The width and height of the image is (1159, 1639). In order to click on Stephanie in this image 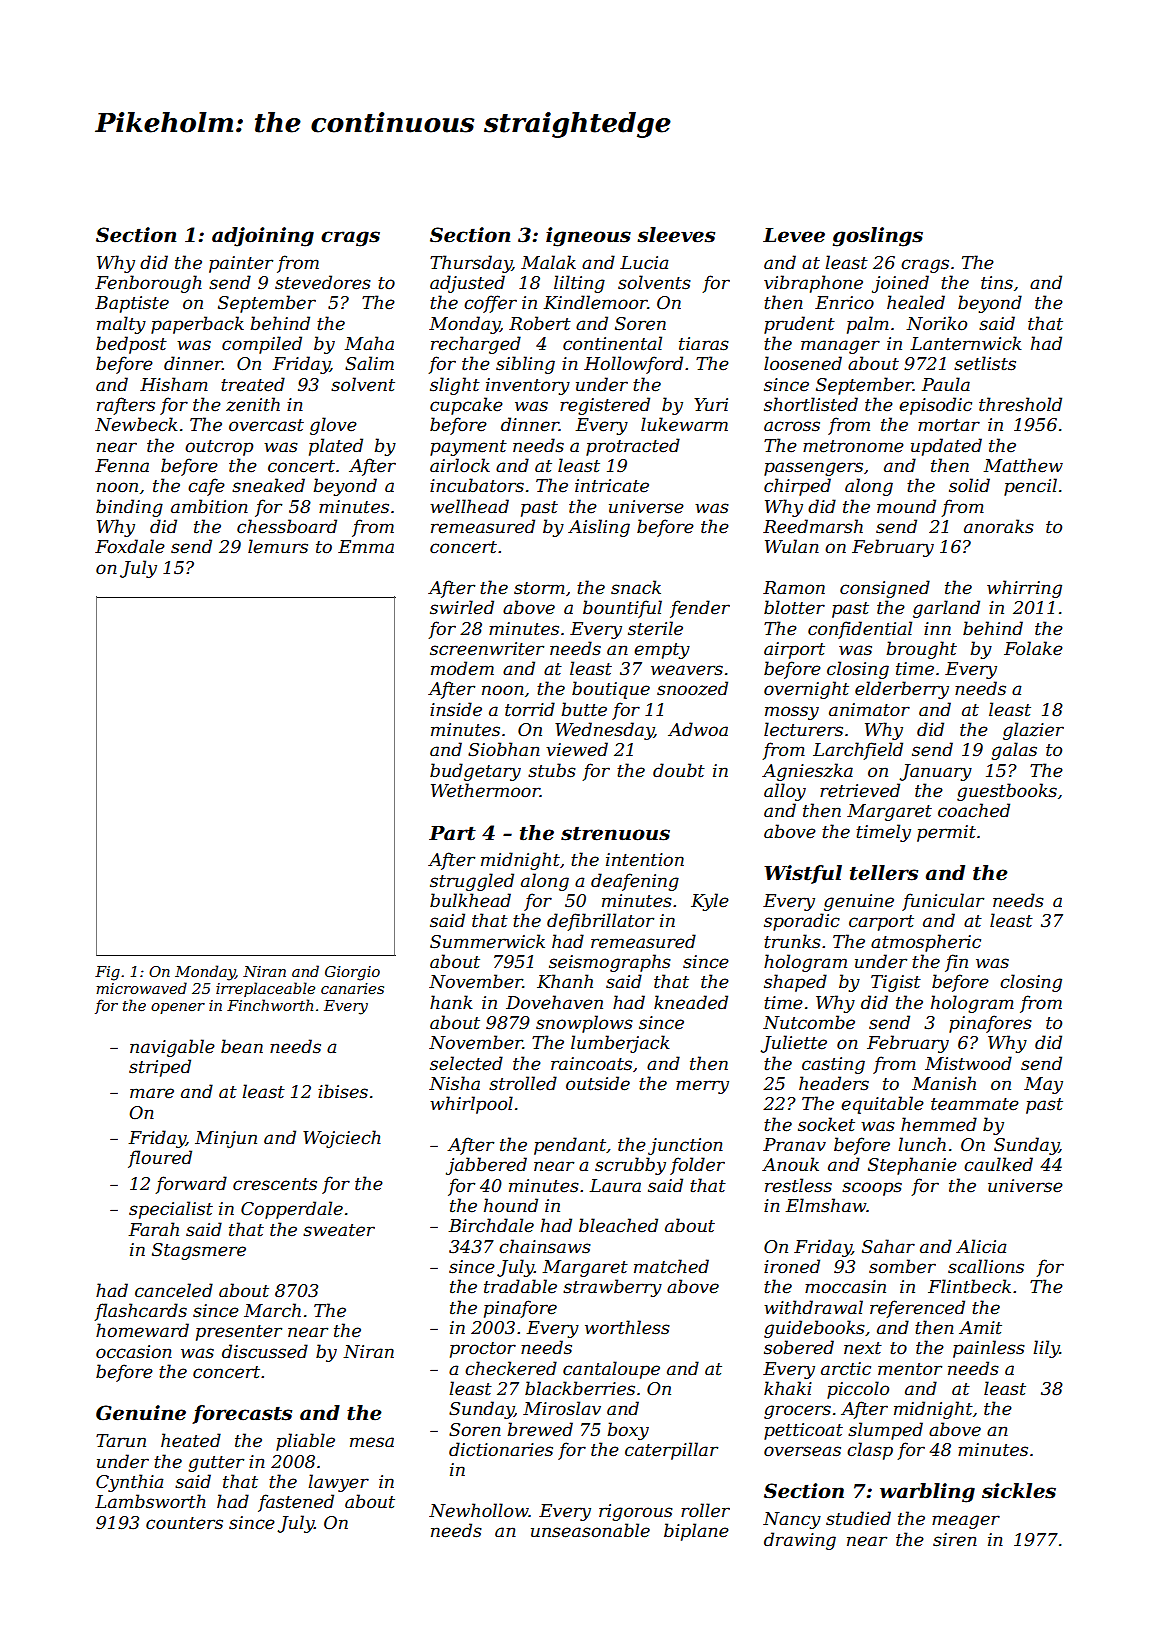, I will do `click(912, 1166)`.
